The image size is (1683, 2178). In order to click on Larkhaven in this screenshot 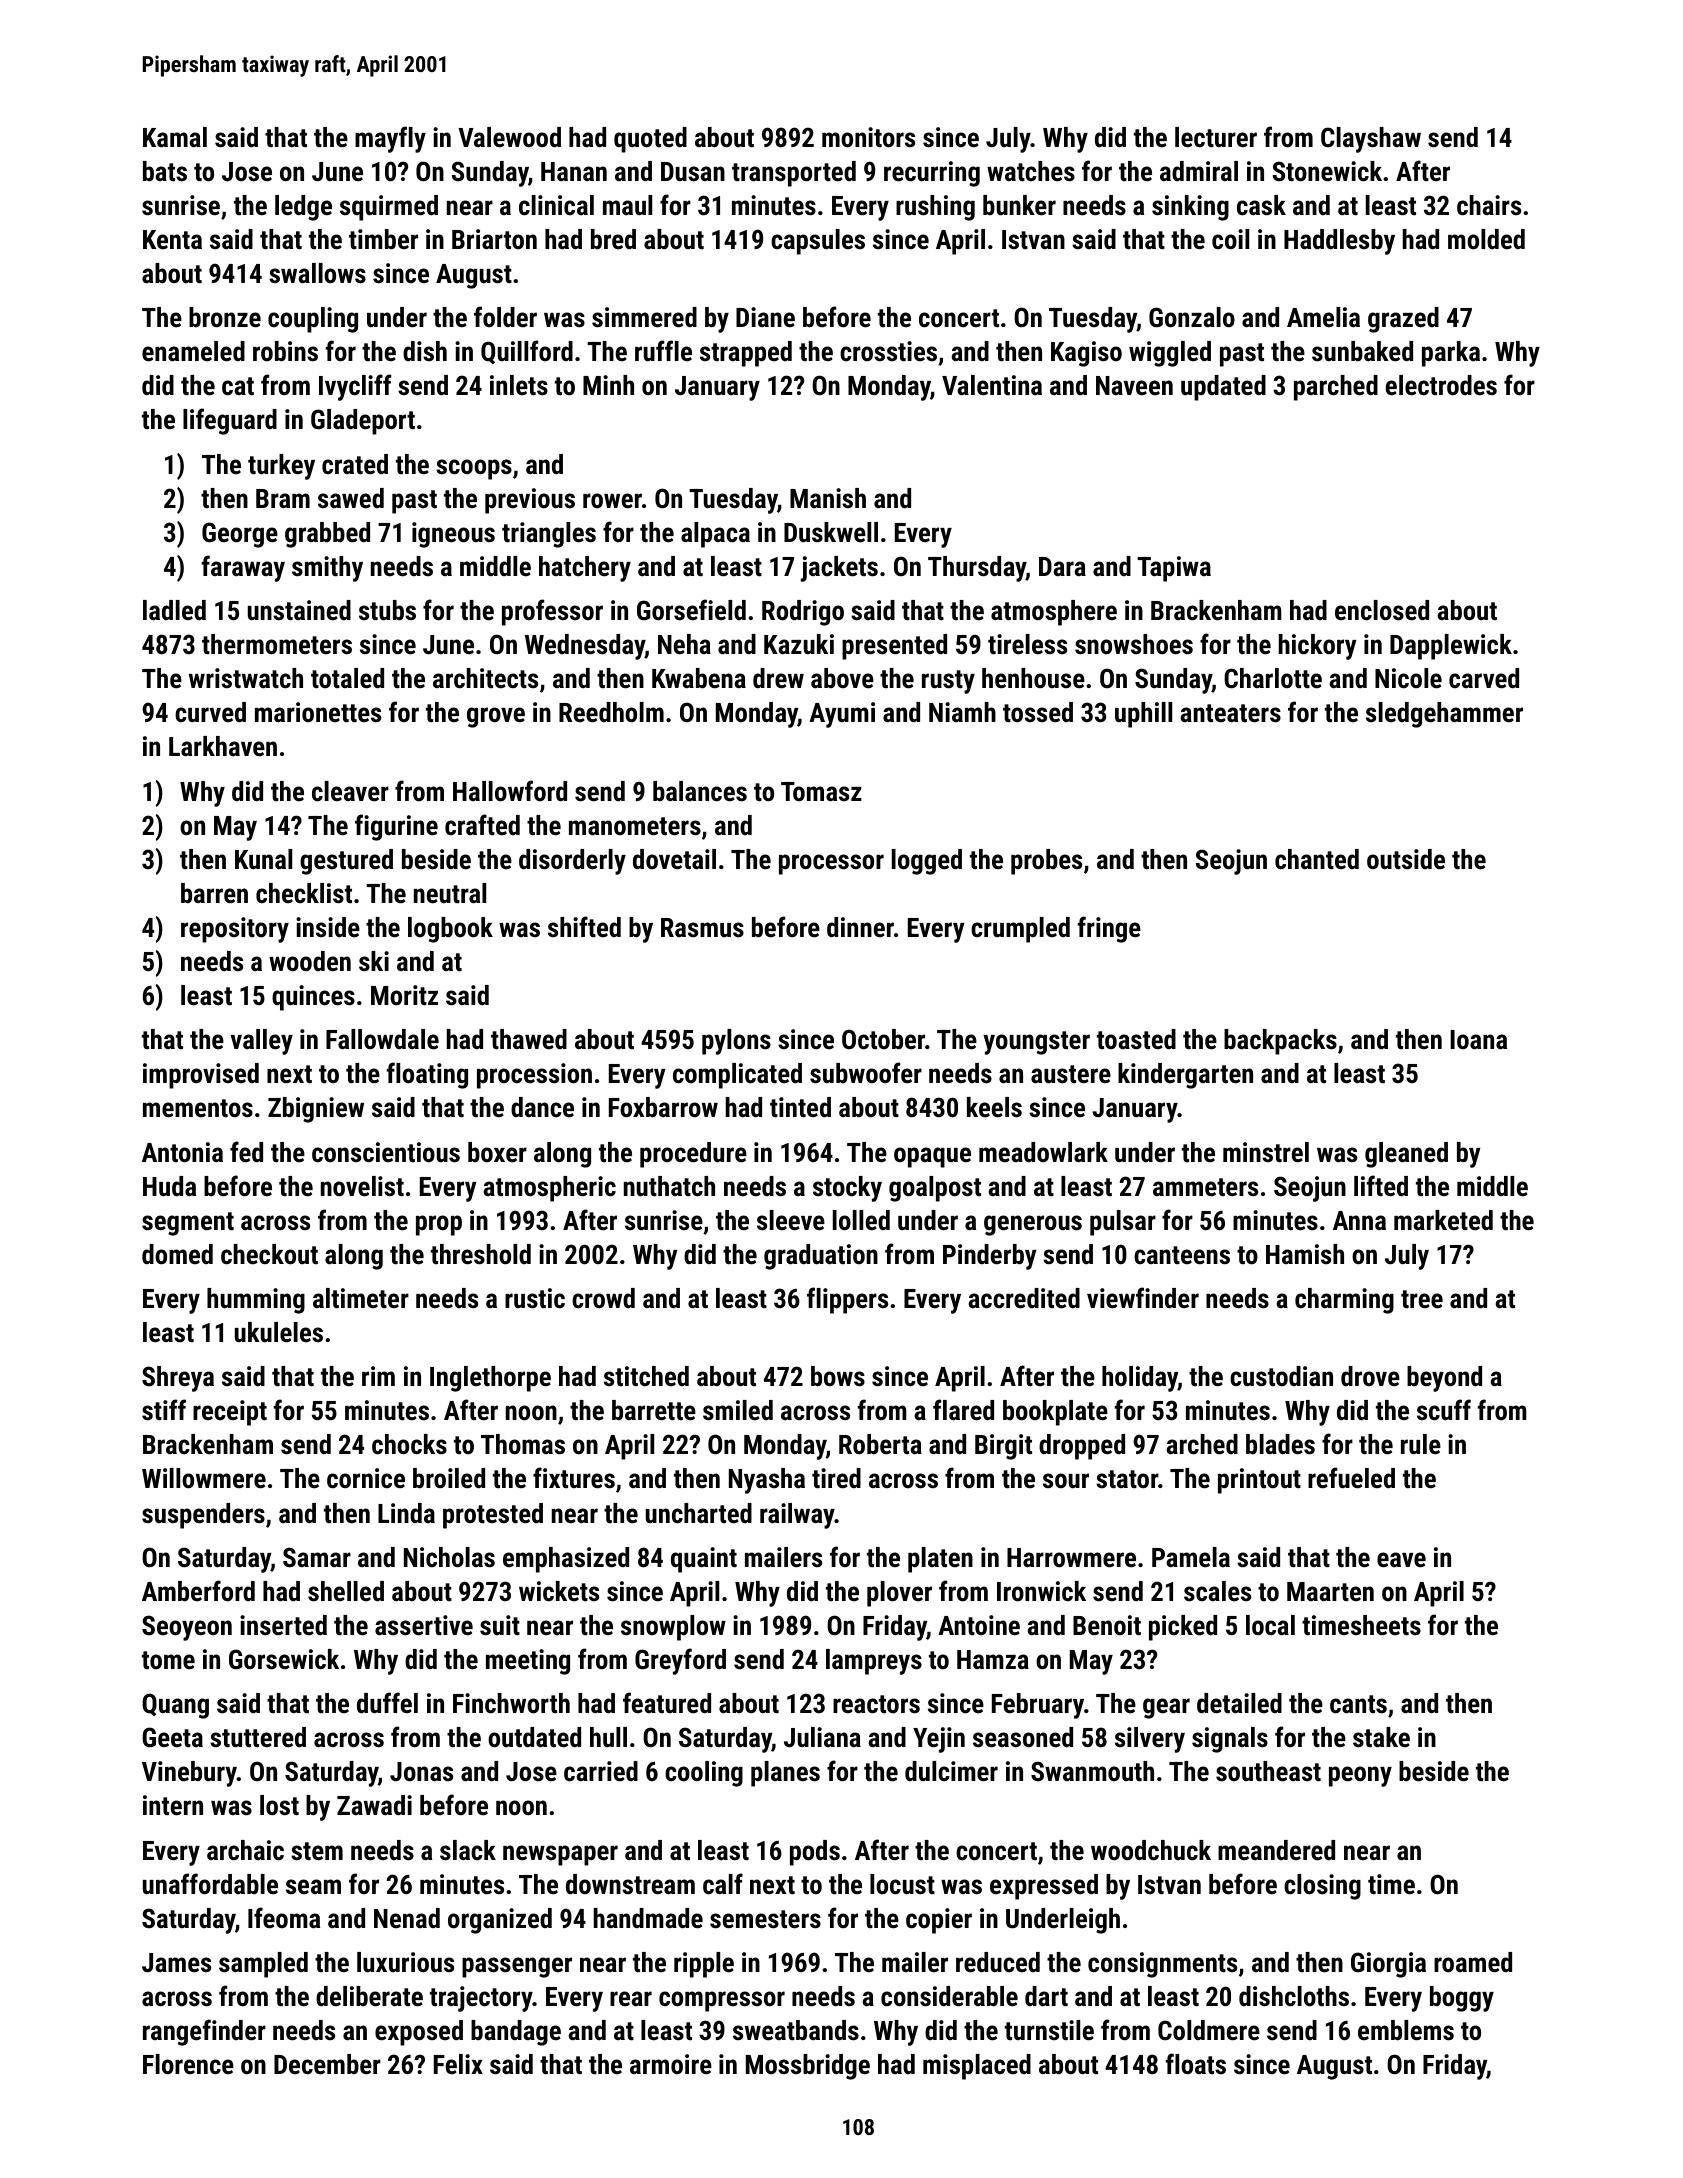, I will do `click(223, 746)`.
